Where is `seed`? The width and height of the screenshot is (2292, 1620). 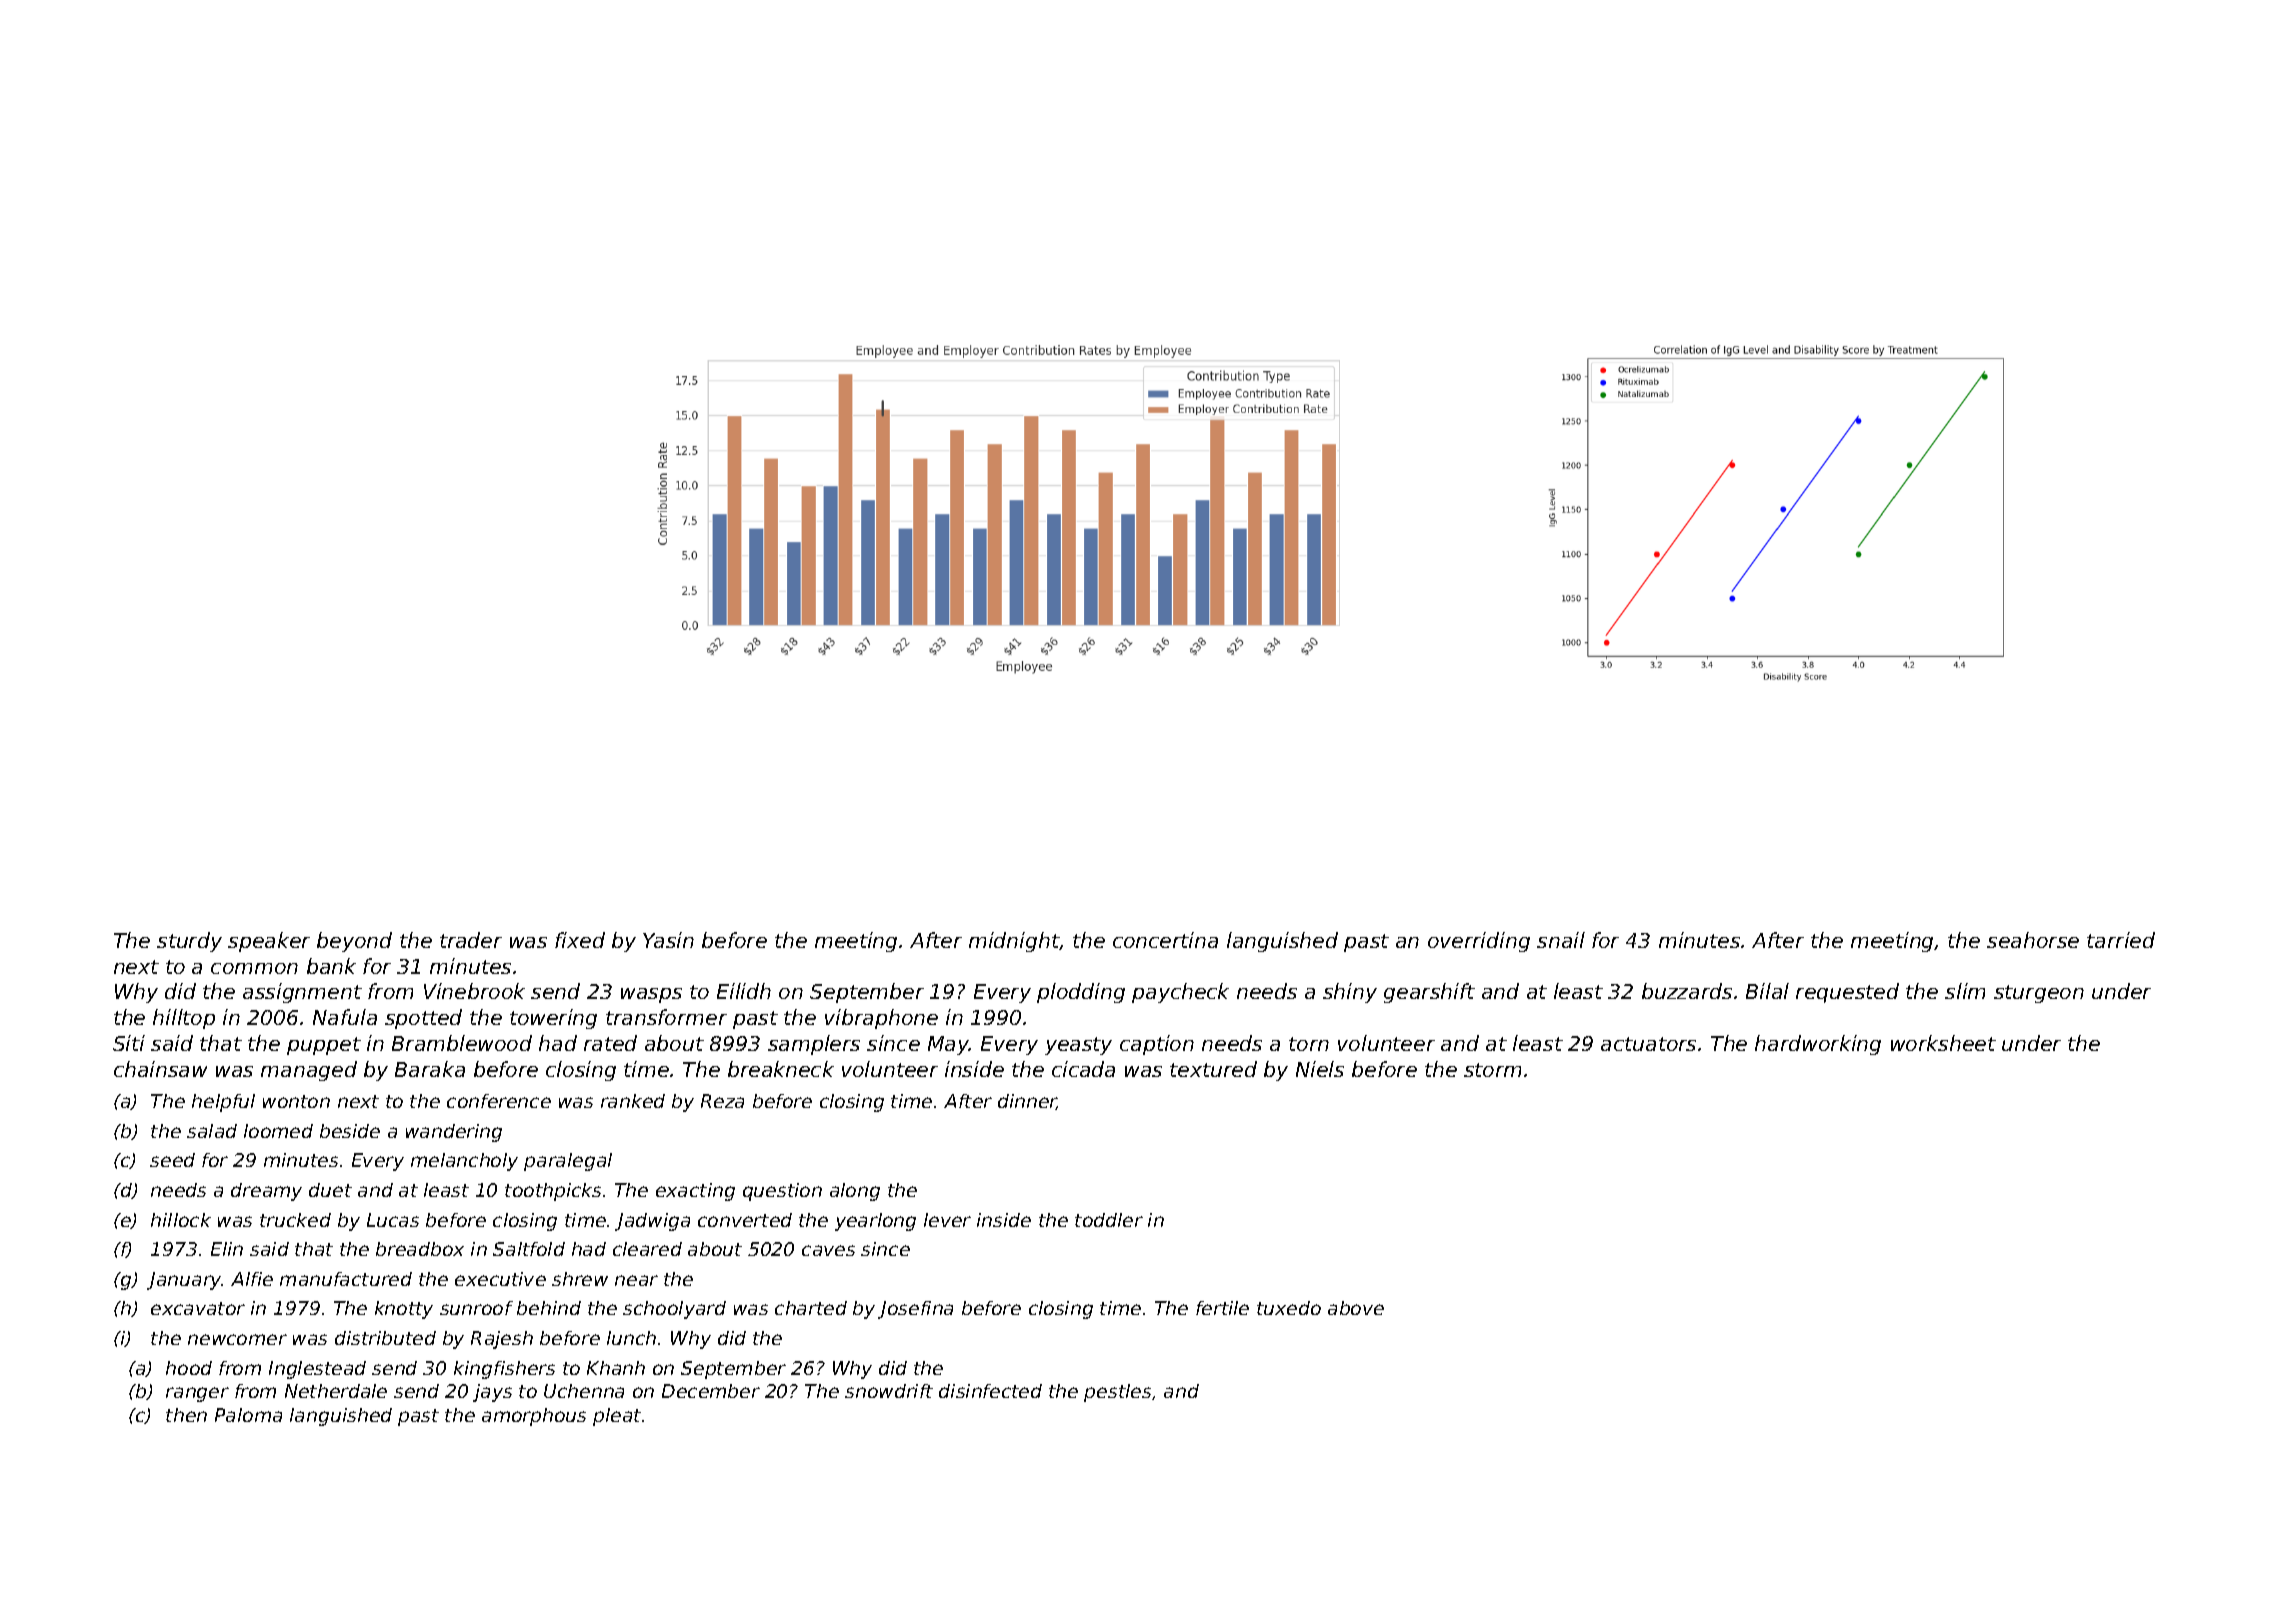
seed is located at coordinates (172, 1160).
